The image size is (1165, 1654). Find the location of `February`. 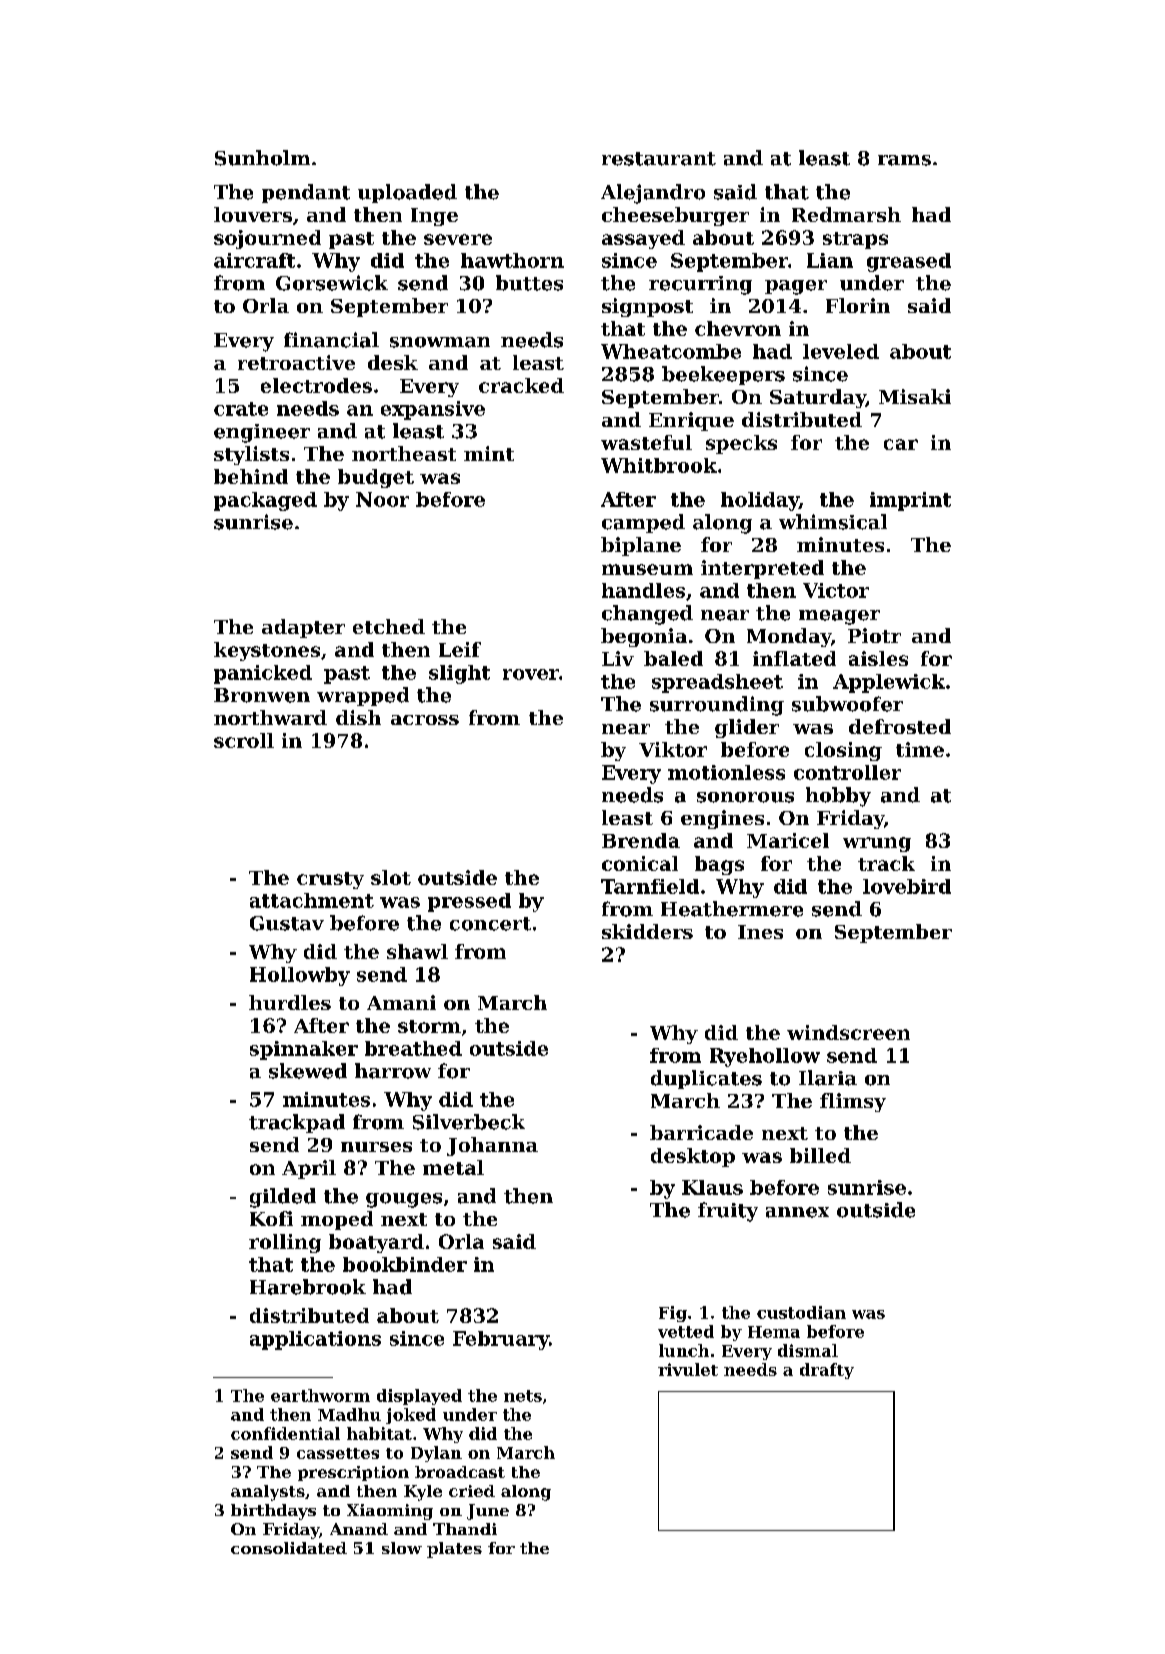

February is located at coordinates (501, 1340).
